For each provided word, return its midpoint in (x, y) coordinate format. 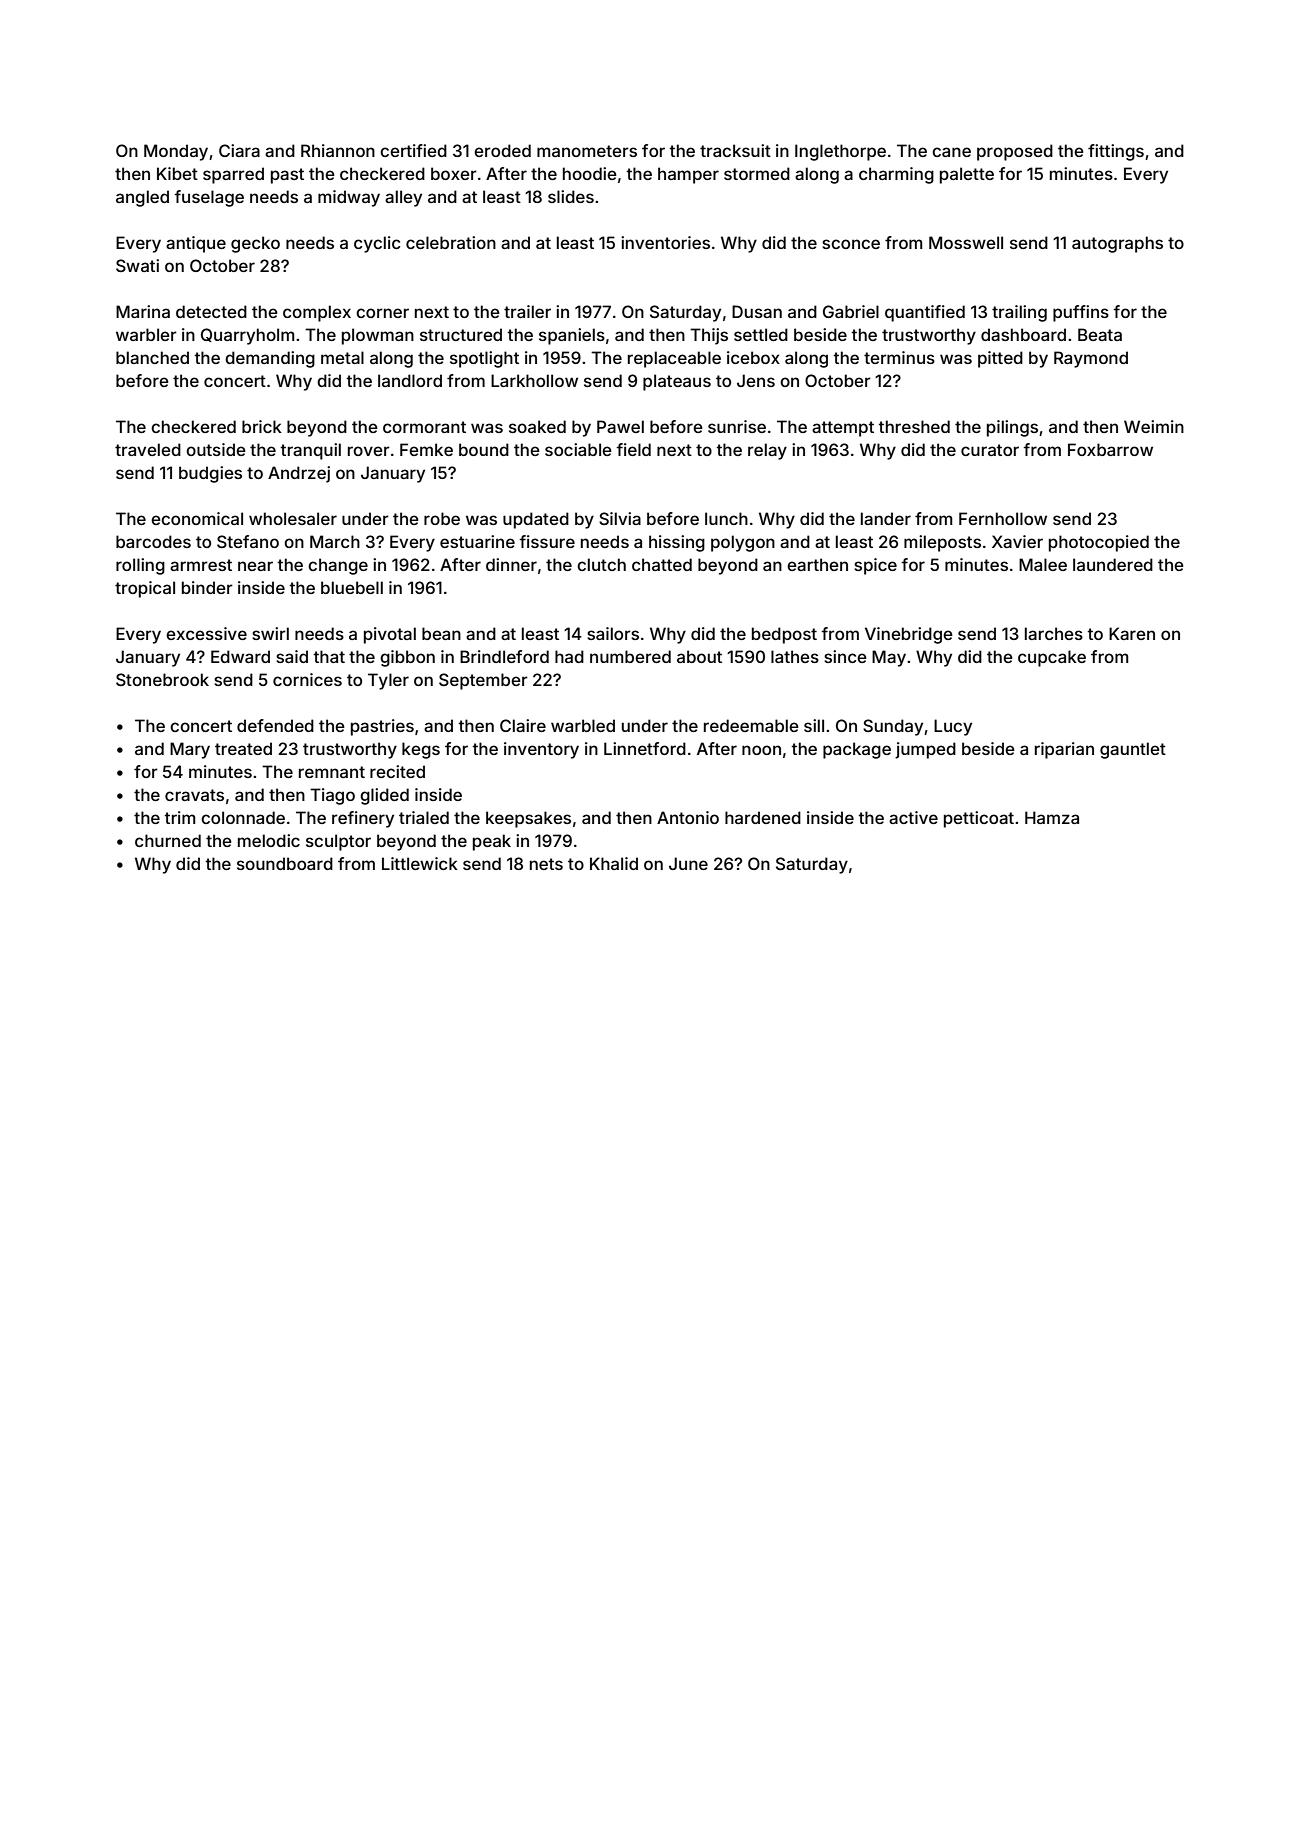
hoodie (590, 173)
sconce (851, 244)
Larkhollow (534, 380)
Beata (1100, 334)
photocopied (1099, 543)
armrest (201, 565)
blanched (152, 357)
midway (349, 198)
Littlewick (420, 863)
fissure (547, 541)
